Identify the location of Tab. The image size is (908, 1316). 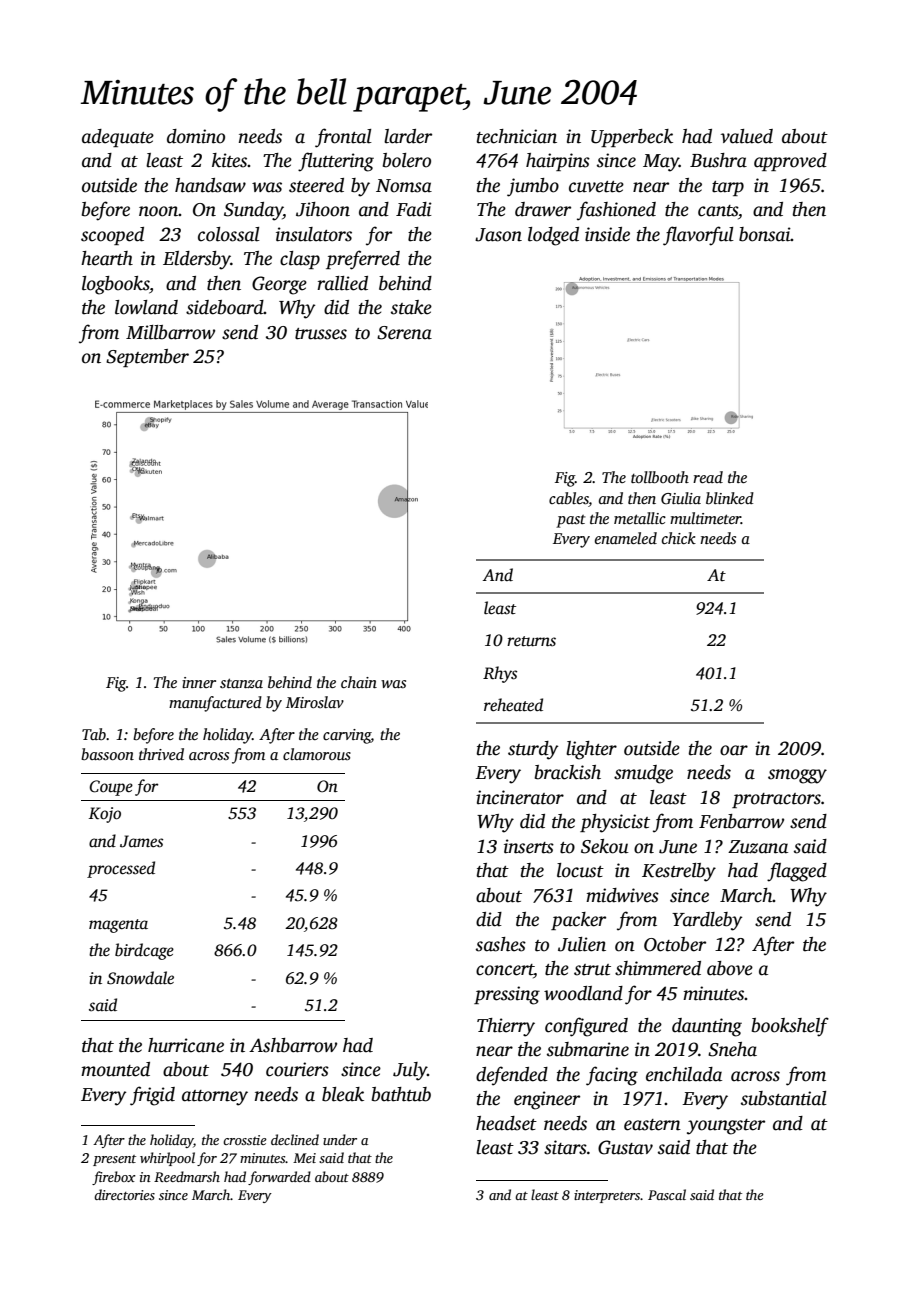
(94, 734).
